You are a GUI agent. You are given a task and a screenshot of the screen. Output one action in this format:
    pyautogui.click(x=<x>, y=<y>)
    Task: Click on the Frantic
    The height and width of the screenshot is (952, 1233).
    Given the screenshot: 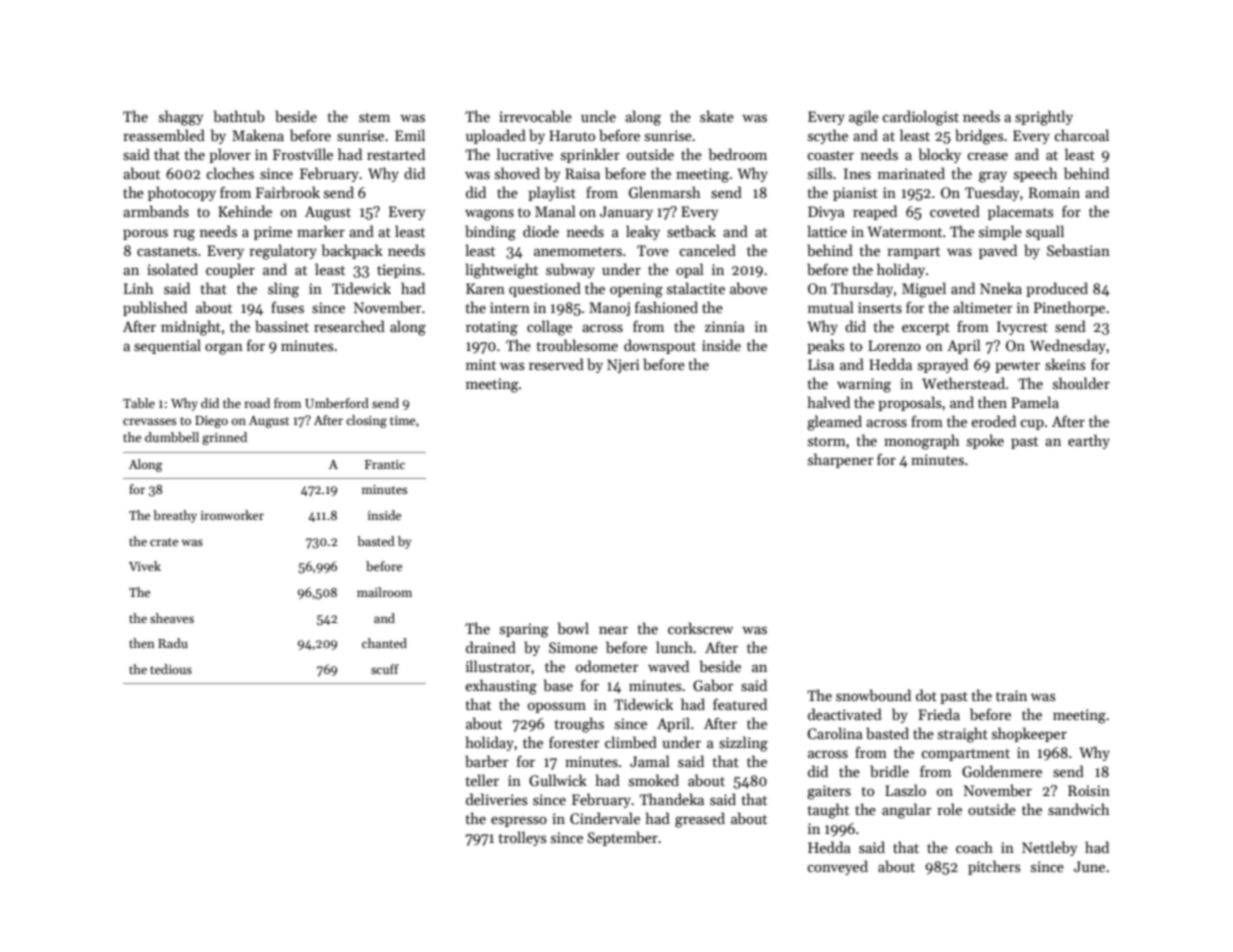 What is the action you would take?
    pyautogui.click(x=385, y=464)
